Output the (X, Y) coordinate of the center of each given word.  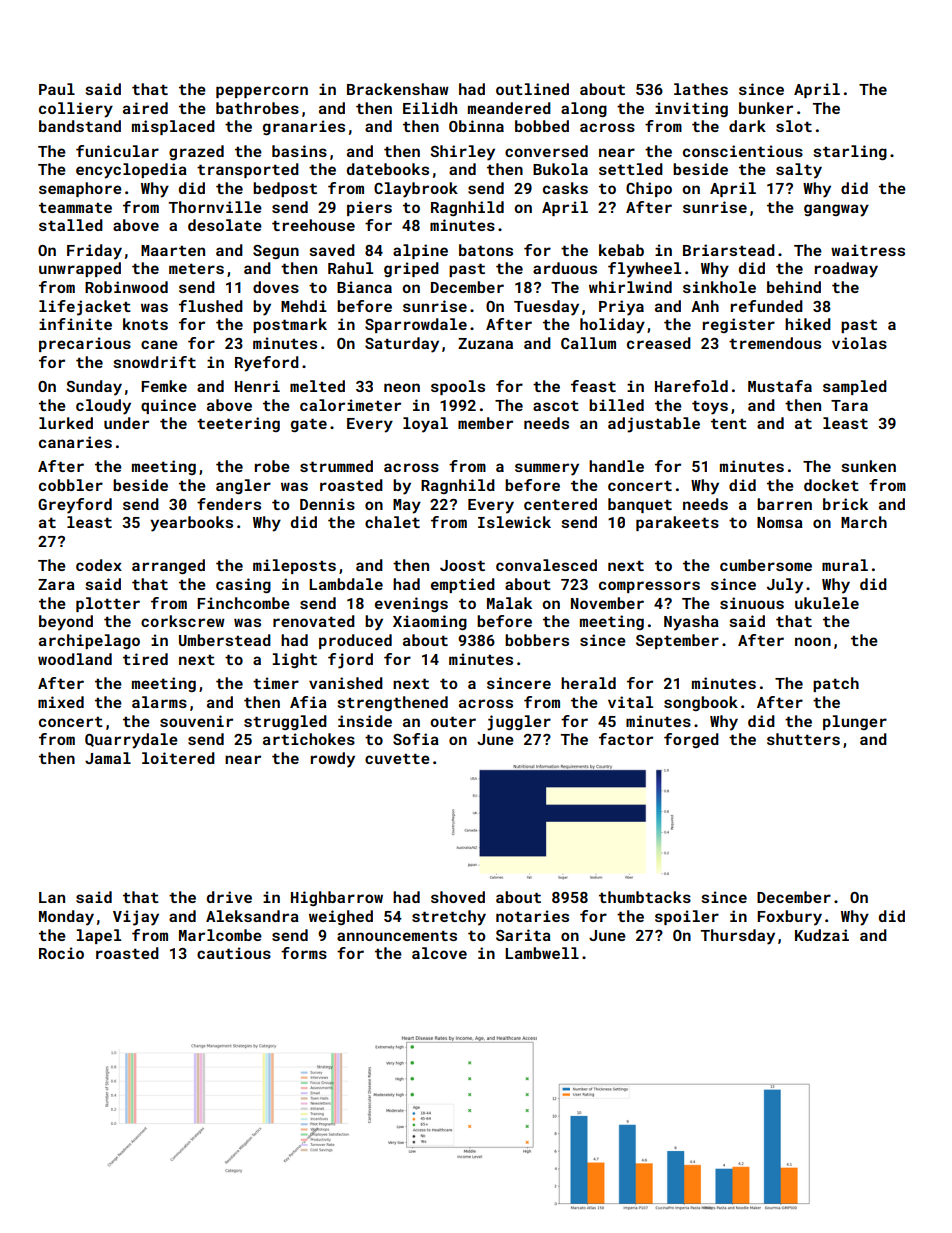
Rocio (61, 953)
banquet (640, 505)
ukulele (827, 603)
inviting (691, 109)
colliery (76, 110)
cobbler (71, 485)
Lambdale (346, 584)
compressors (649, 587)
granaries (304, 127)
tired (145, 659)
